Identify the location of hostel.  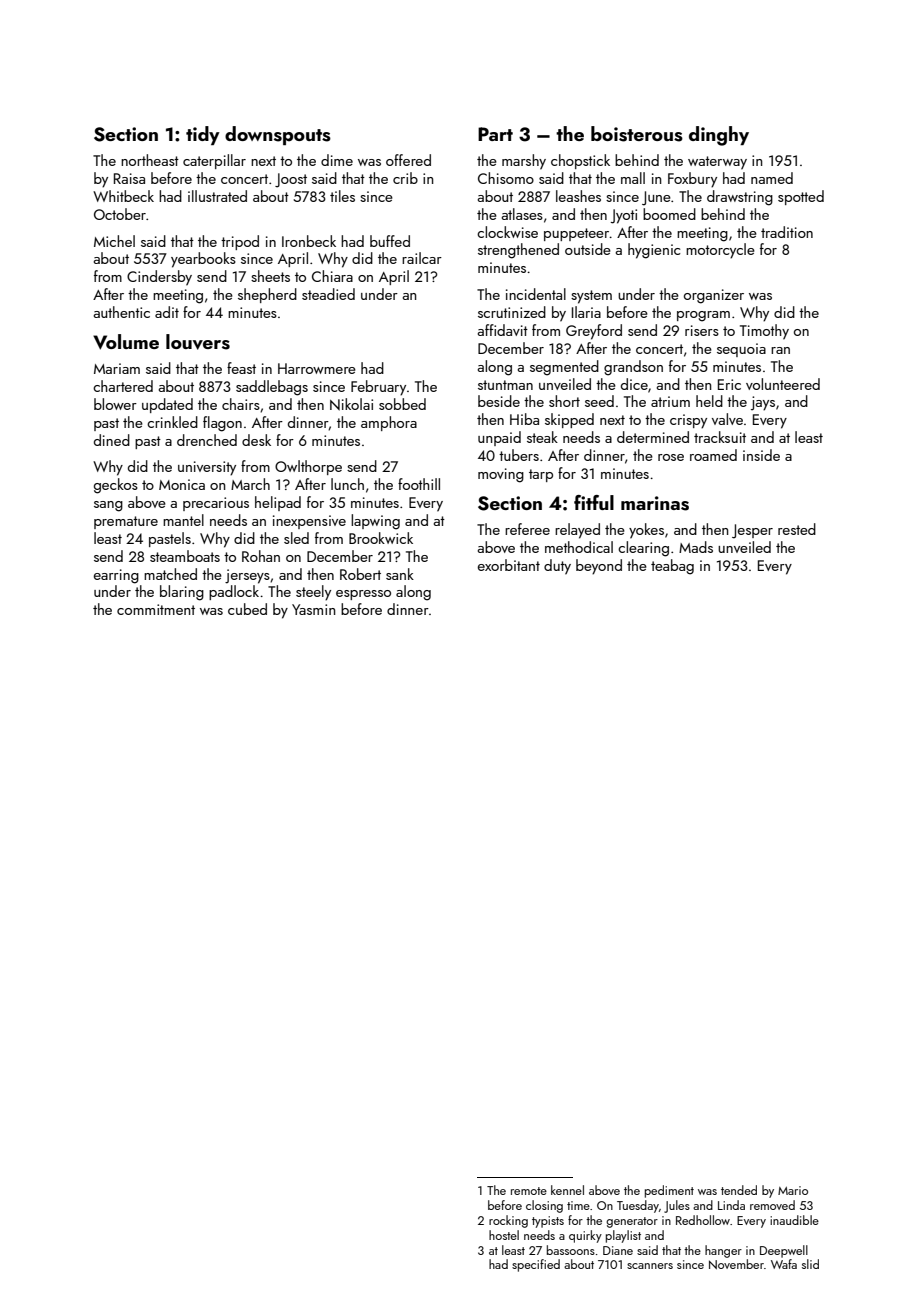
(504, 1235).
